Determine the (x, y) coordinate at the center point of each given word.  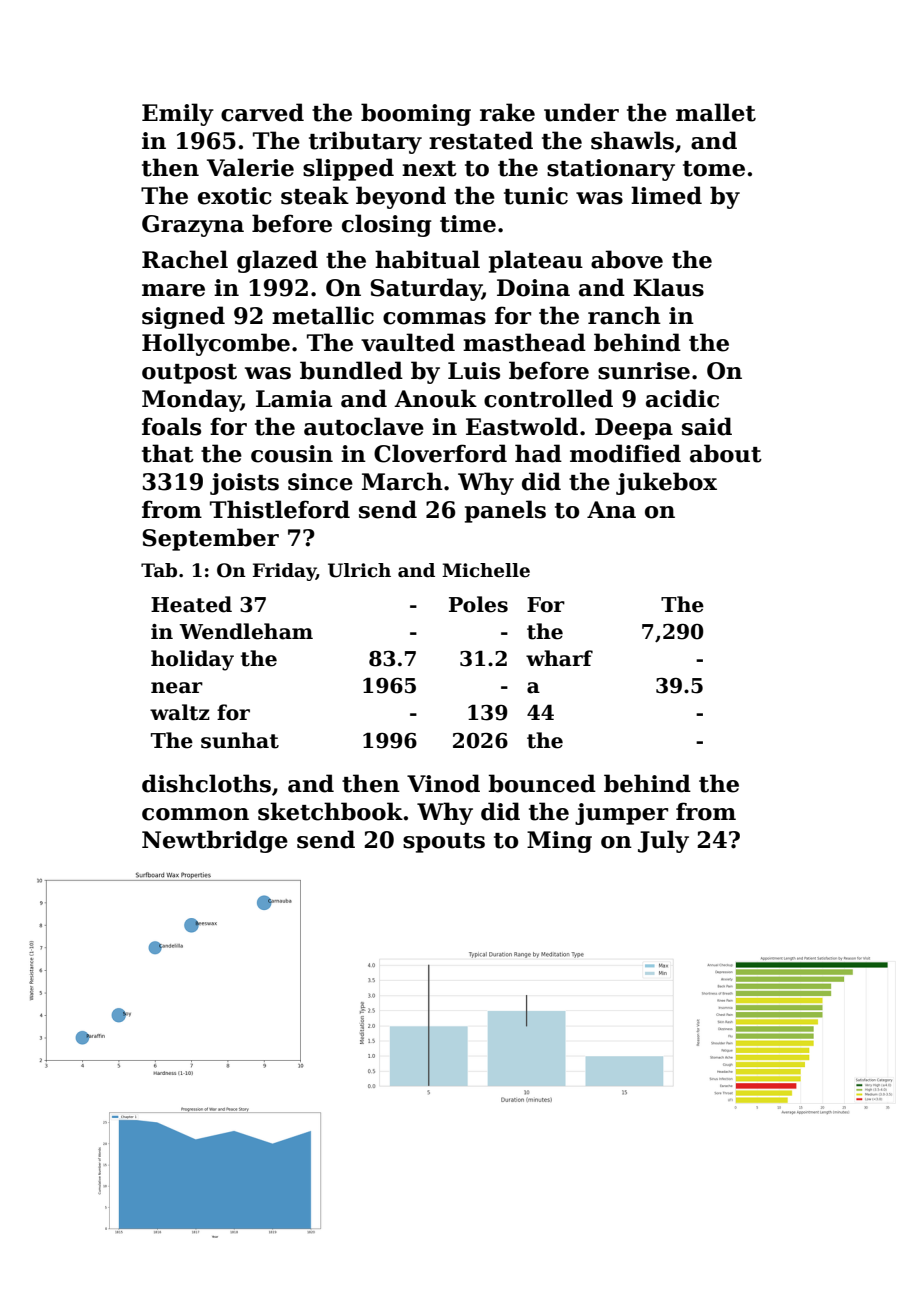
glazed (277, 261)
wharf (559, 658)
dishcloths (206, 783)
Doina (533, 288)
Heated (191, 604)
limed (666, 195)
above (627, 259)
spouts (444, 843)
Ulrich (359, 570)
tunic (536, 196)
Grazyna (193, 226)
